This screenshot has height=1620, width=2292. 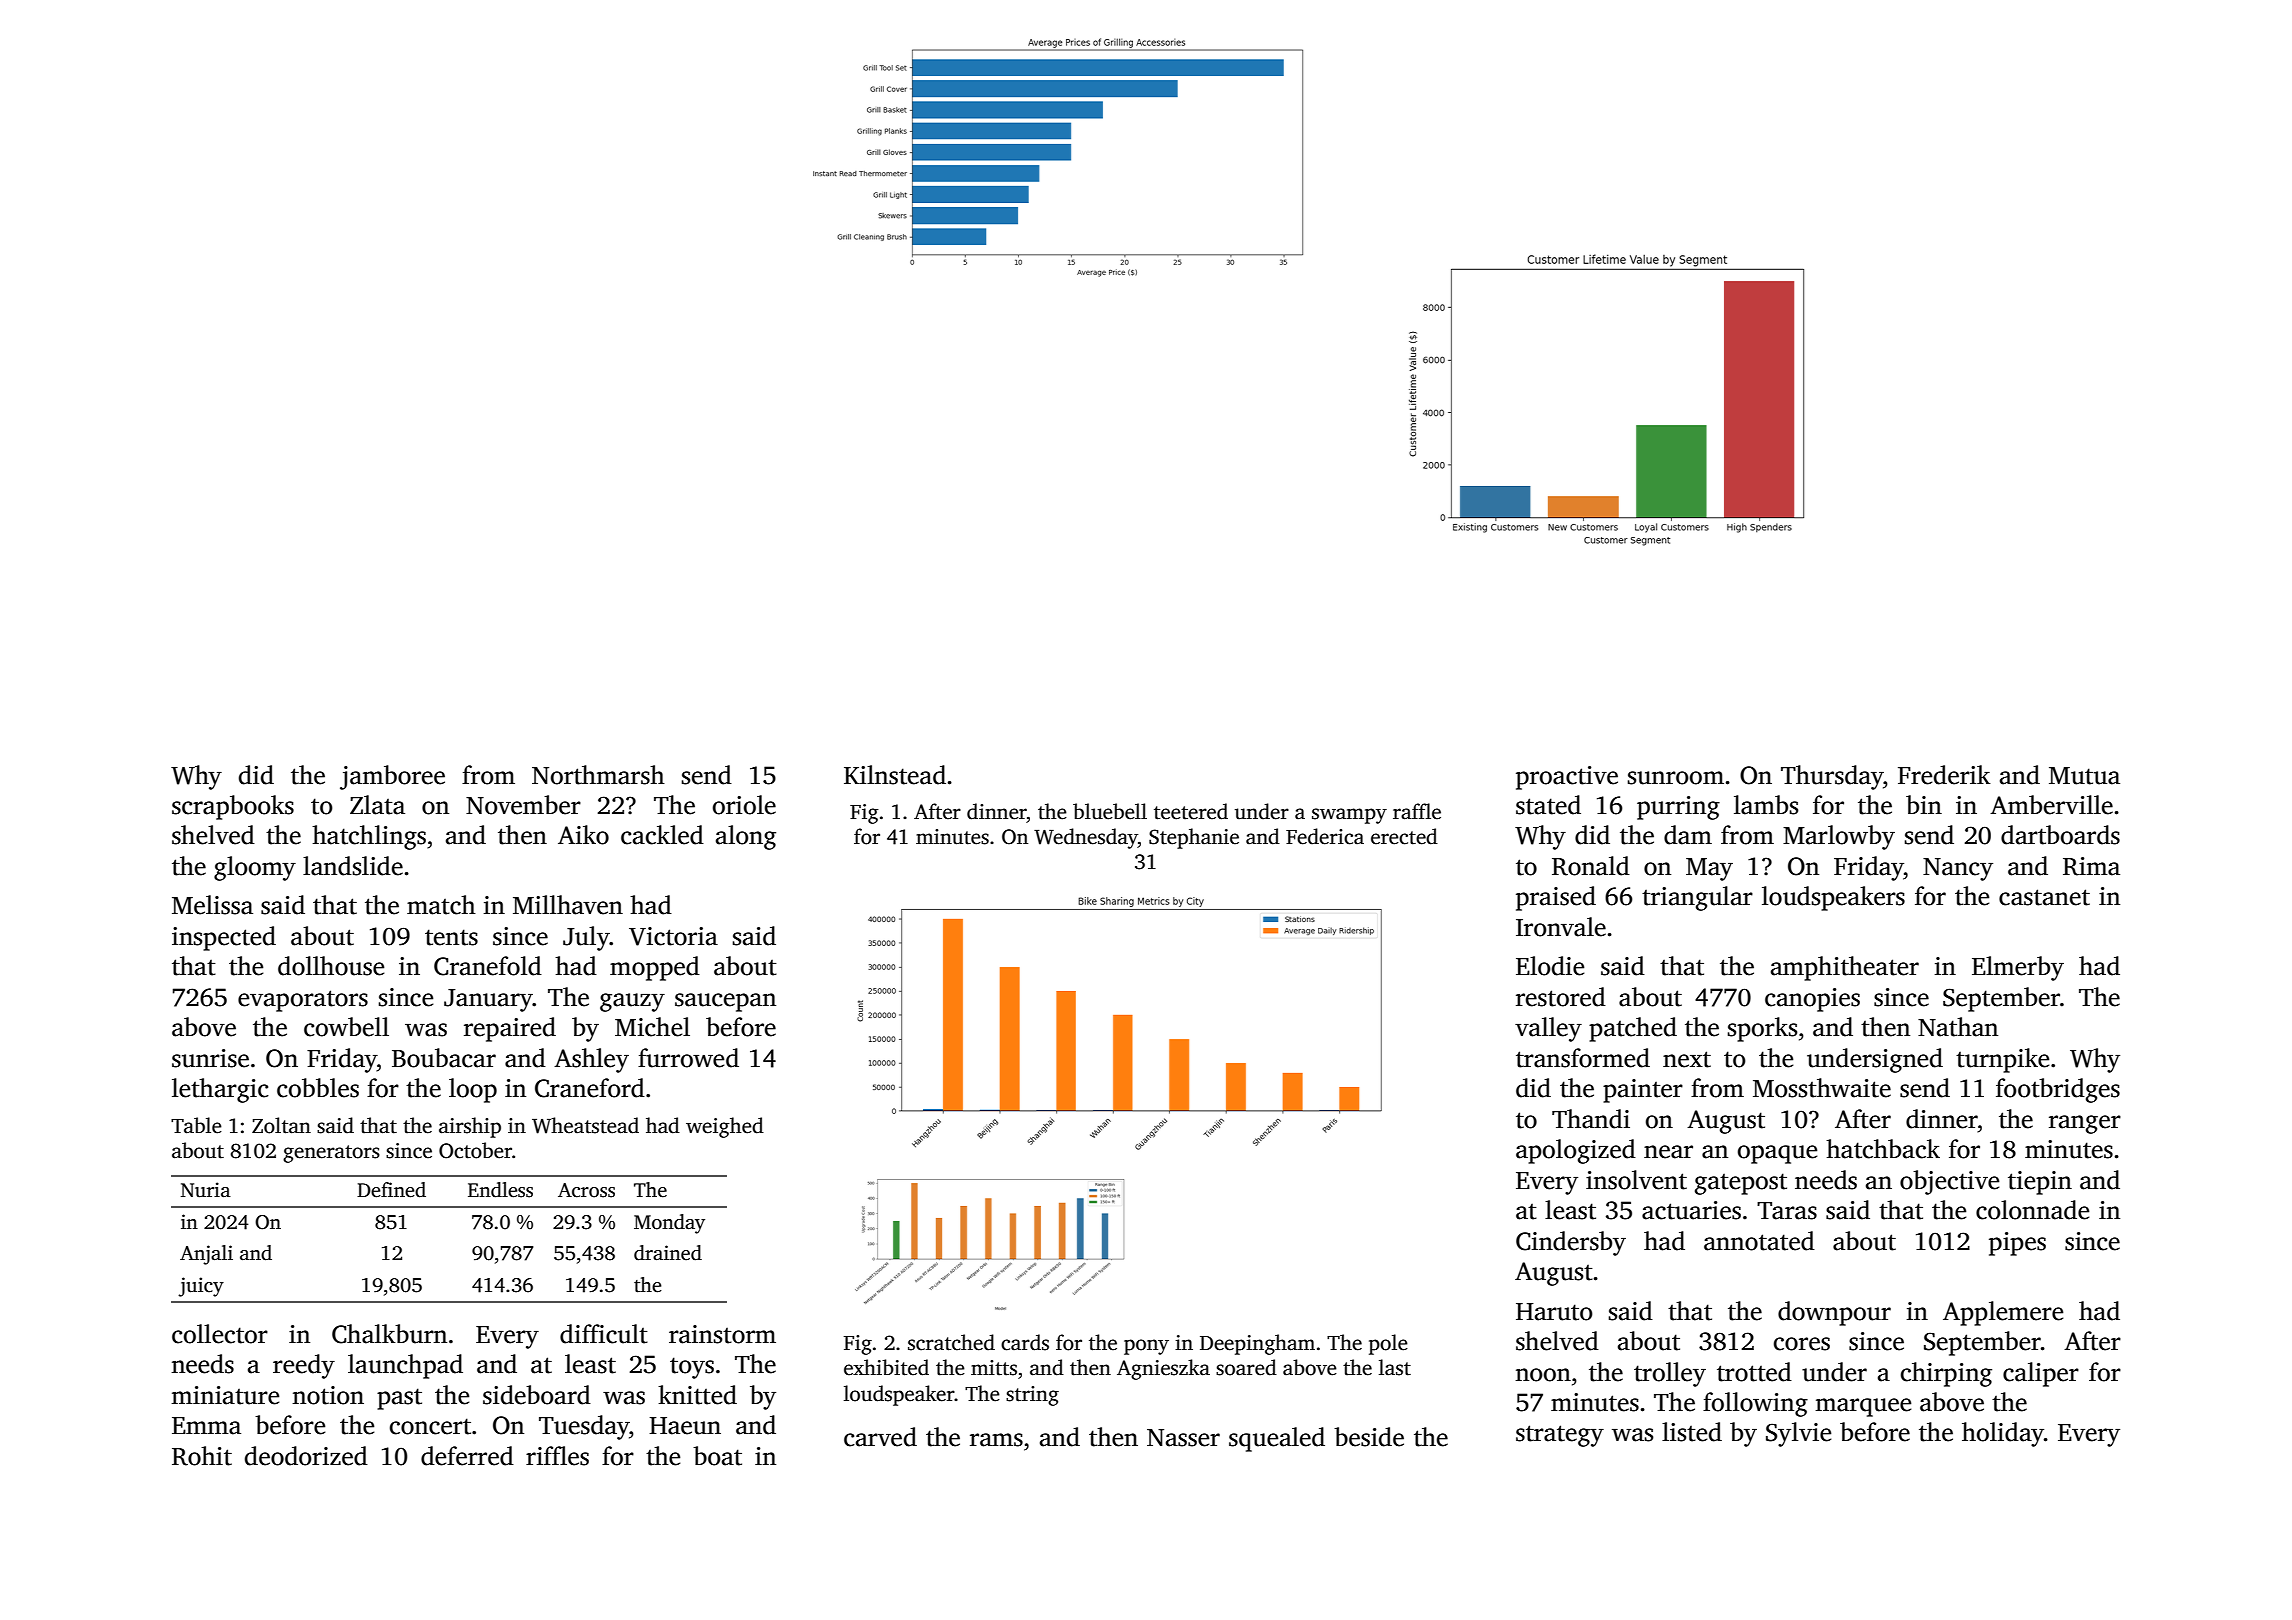 What do you see at coordinates (1944, 775) in the screenshot?
I see `Frederik` at bounding box center [1944, 775].
